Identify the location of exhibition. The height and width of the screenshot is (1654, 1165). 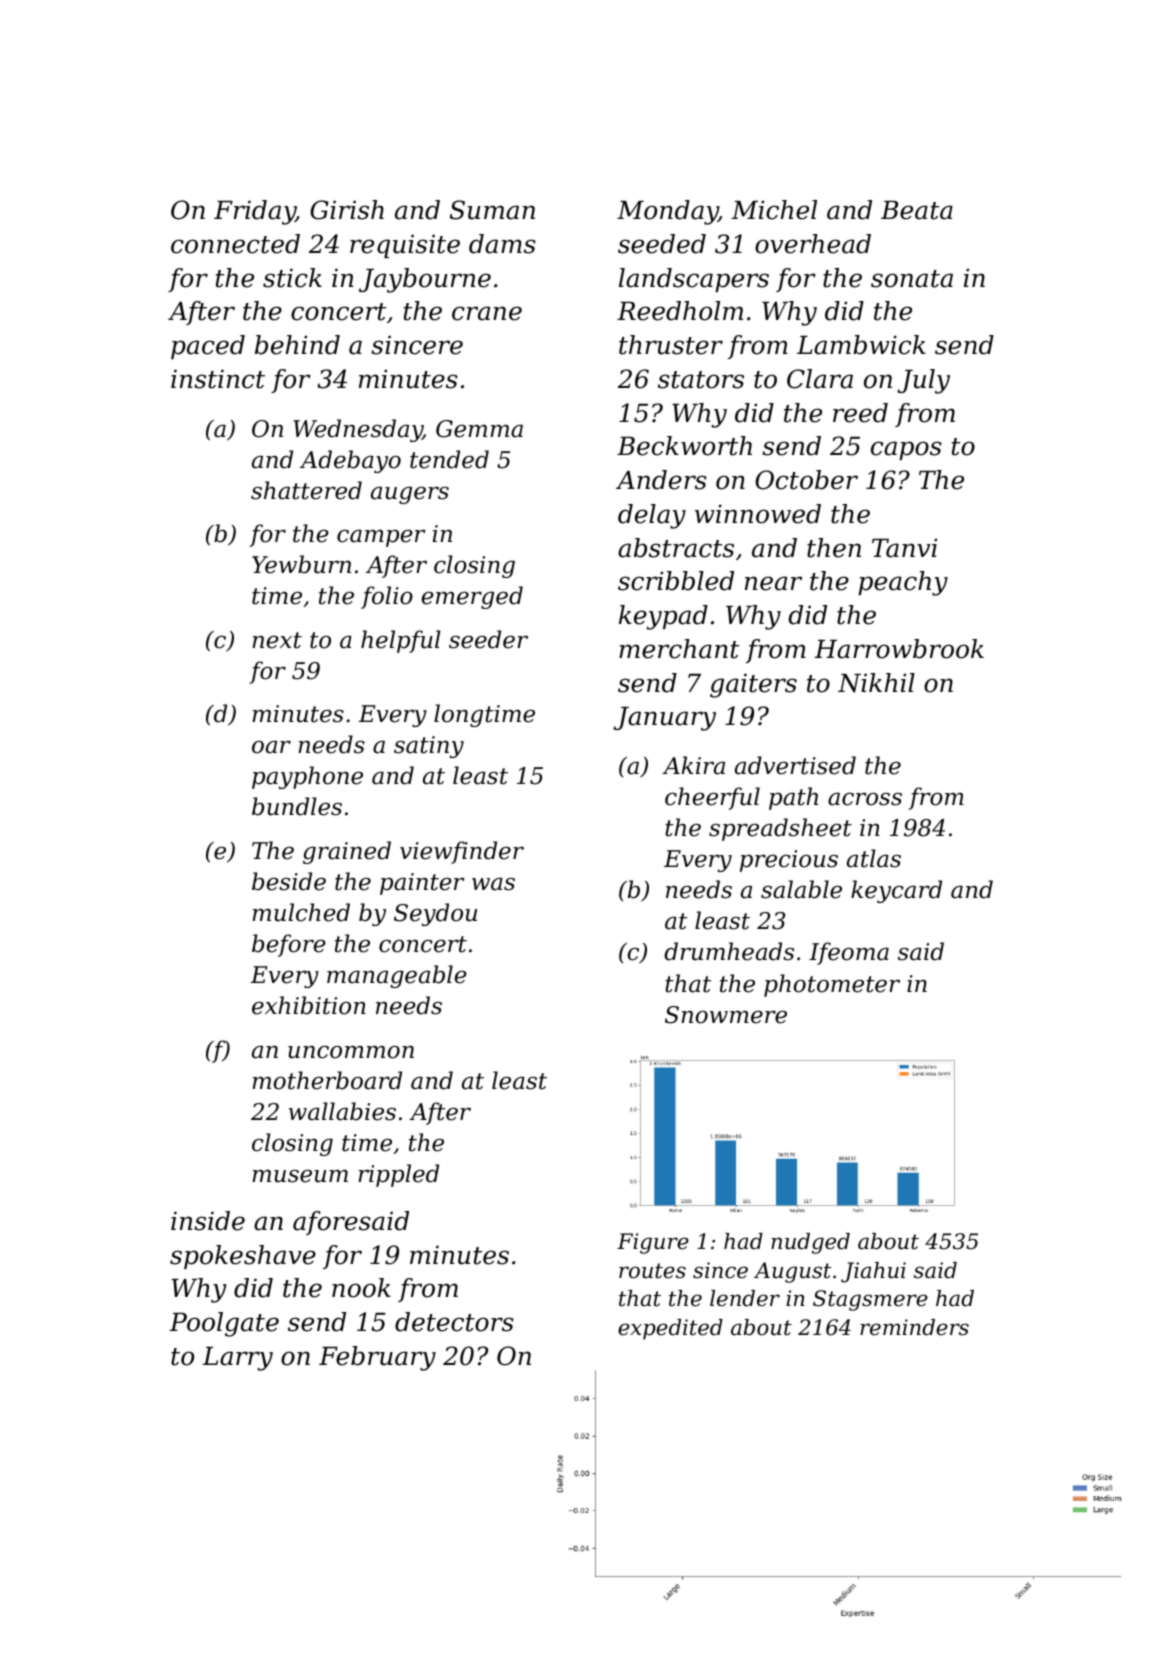
(309, 1005).
